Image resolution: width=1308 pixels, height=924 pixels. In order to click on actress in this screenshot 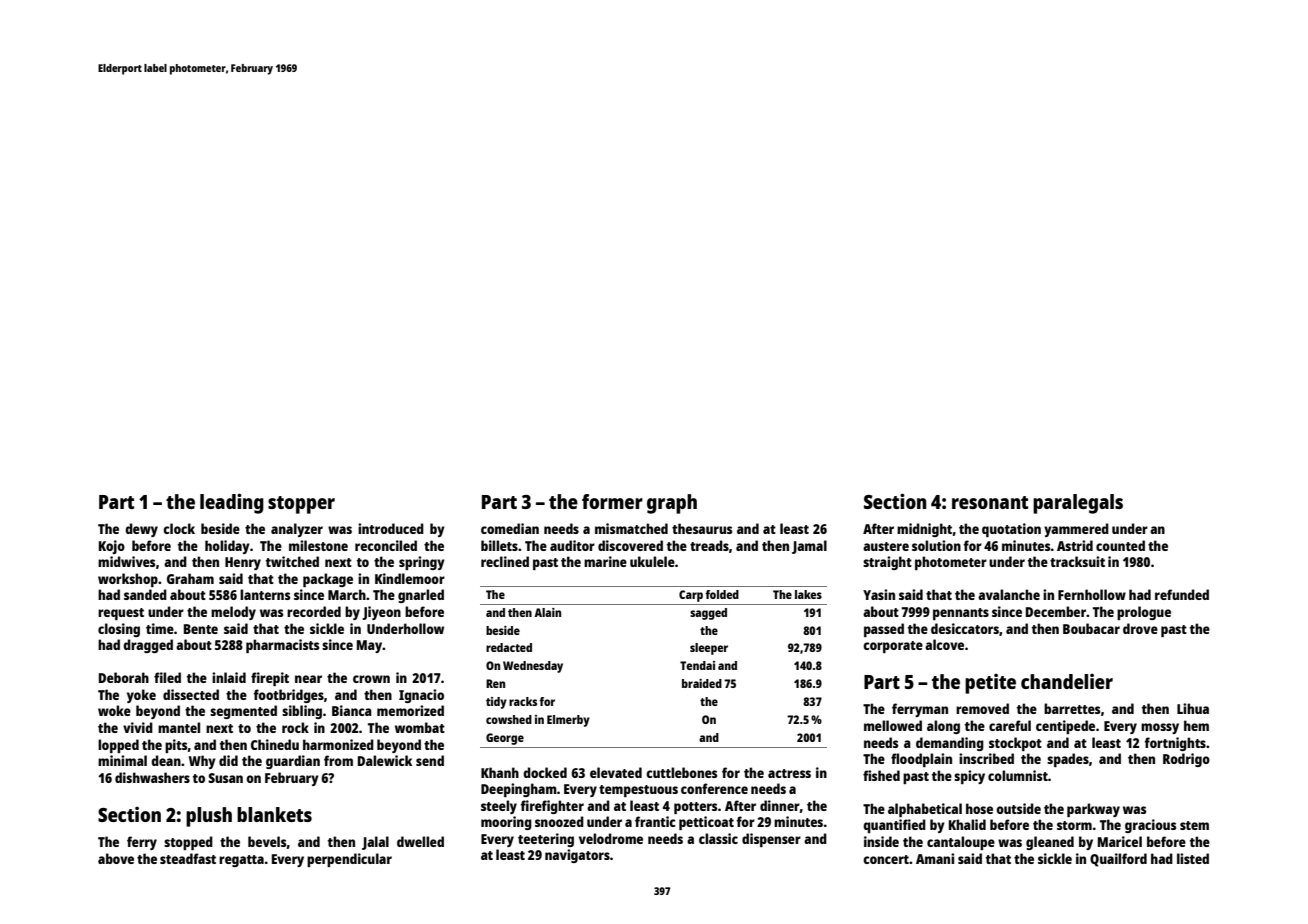, I will do `click(789, 773)`.
